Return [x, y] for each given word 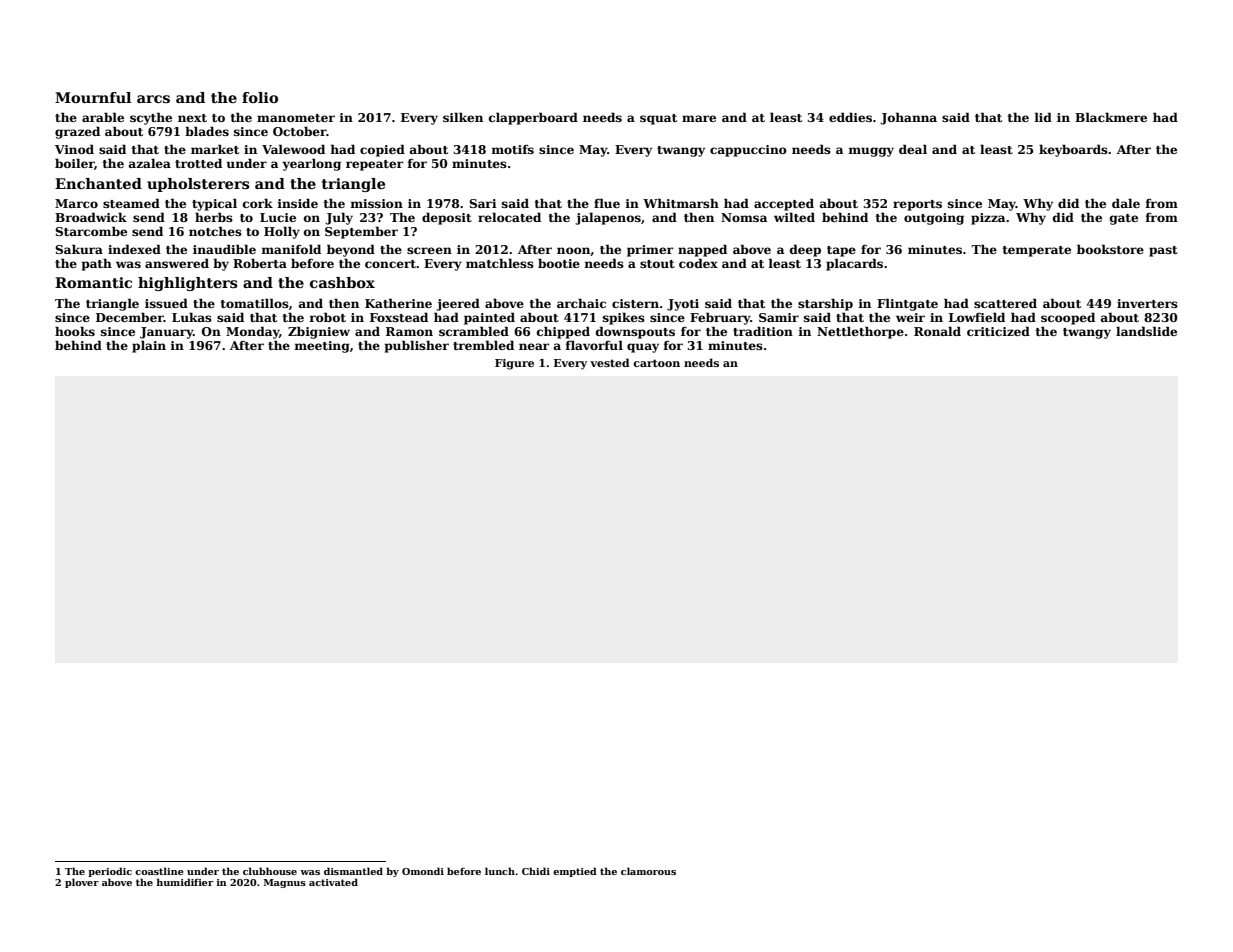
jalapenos [608, 218]
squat [658, 119]
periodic [110, 872]
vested [610, 362]
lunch [500, 871]
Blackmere [1111, 117]
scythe [151, 118]
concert [390, 264]
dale [1126, 203]
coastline [159, 871]
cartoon [656, 363]
